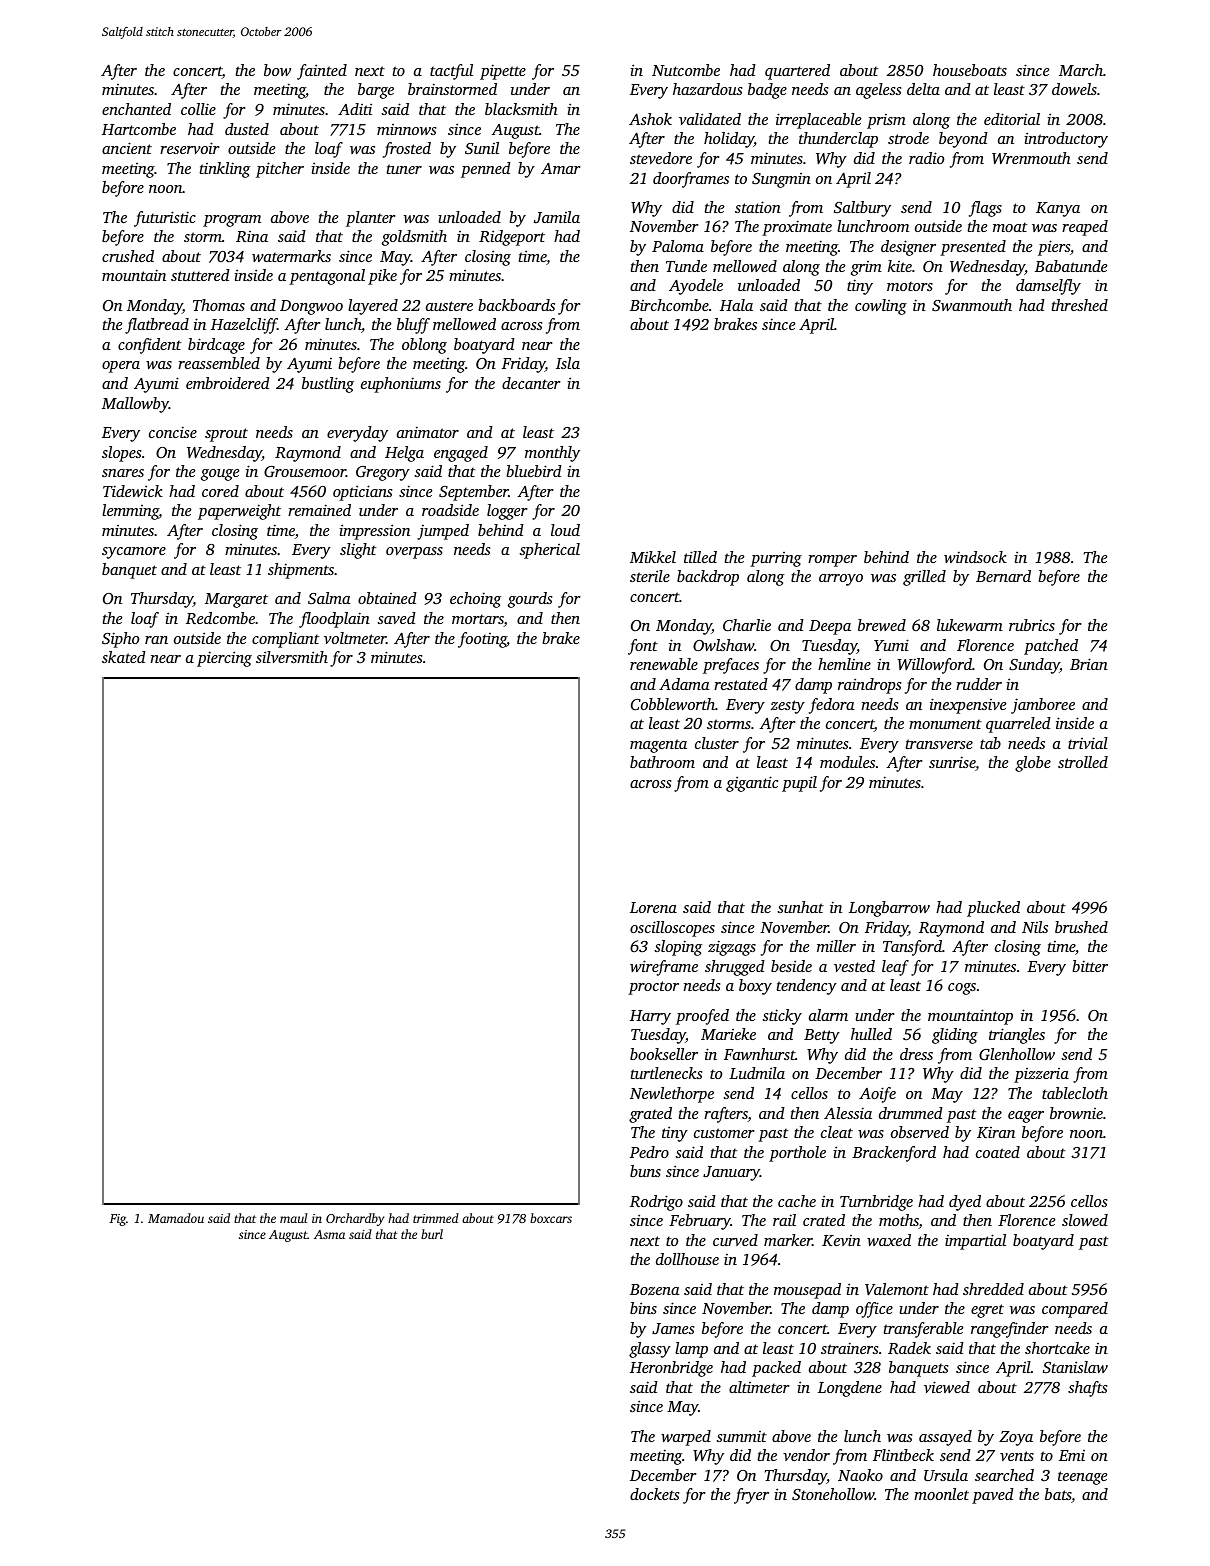 The image size is (1210, 1566). Describe the element at coordinates (1085, 228) in the page. I see `reaped` at that location.
